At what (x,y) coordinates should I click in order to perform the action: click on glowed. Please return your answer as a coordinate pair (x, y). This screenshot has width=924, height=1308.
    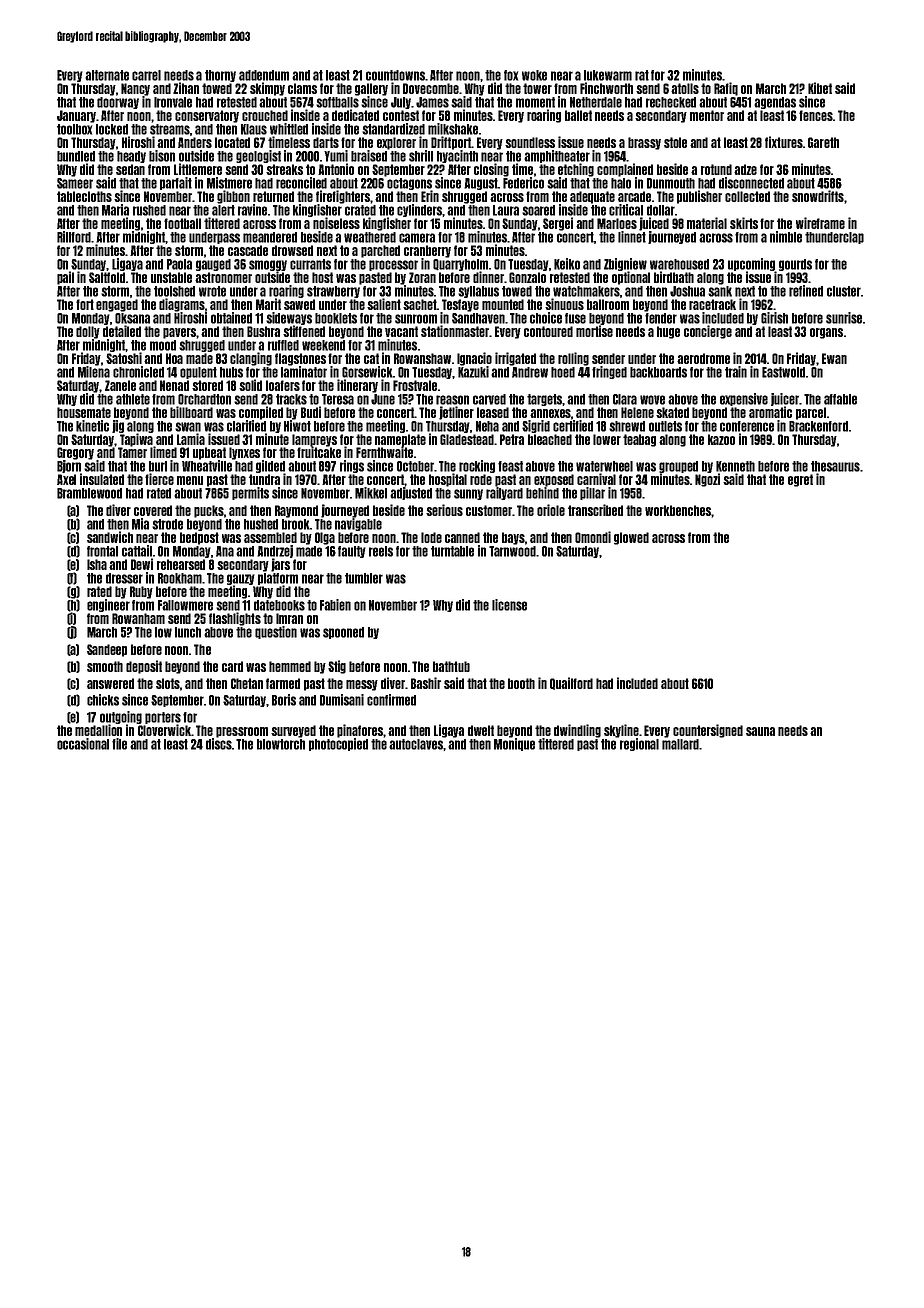
    Looking at the image, I should click on (631, 538).
